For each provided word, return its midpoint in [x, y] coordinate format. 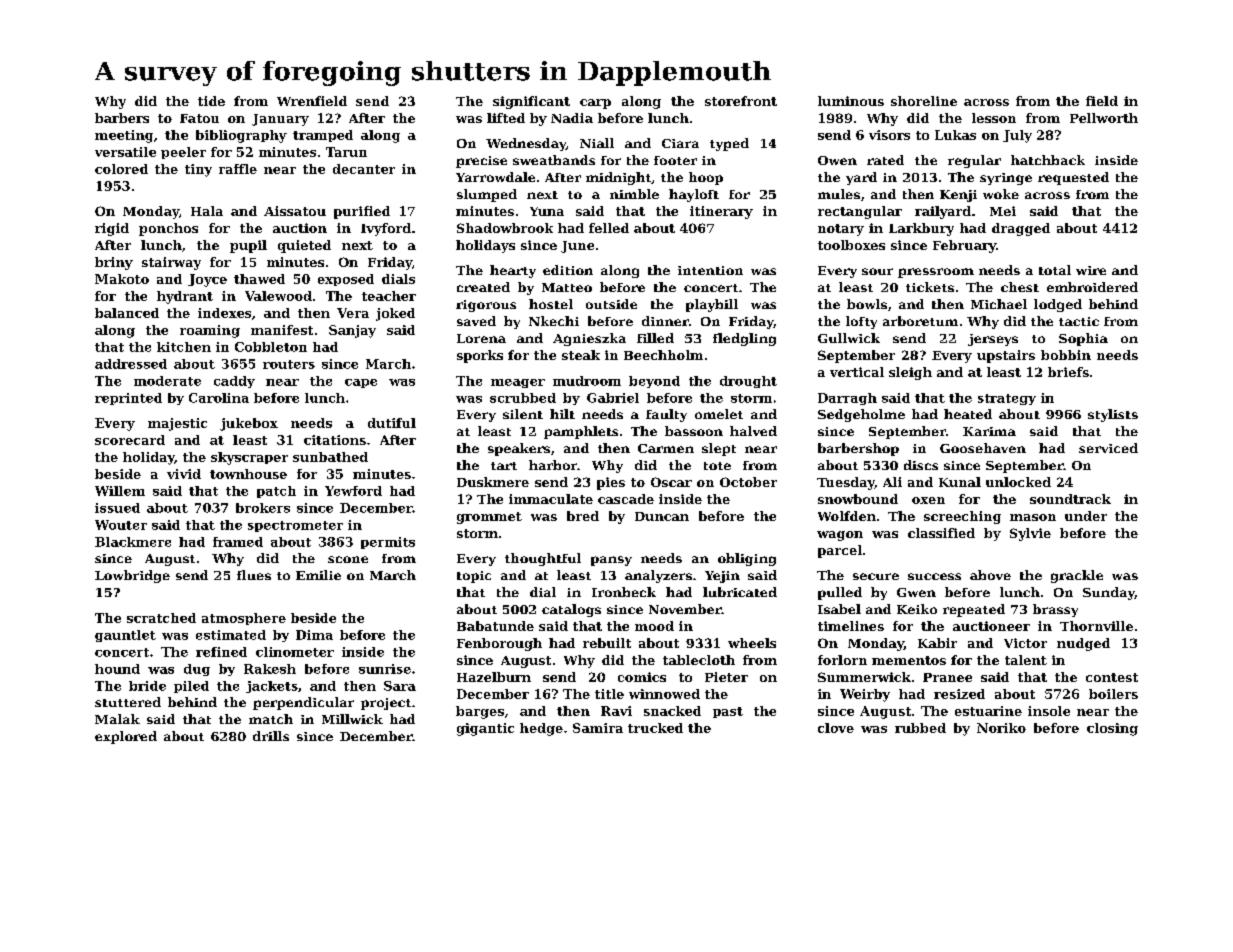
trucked [655, 728]
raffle [238, 169]
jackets [272, 687]
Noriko [1001, 728]
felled [609, 228]
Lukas [955, 135]
